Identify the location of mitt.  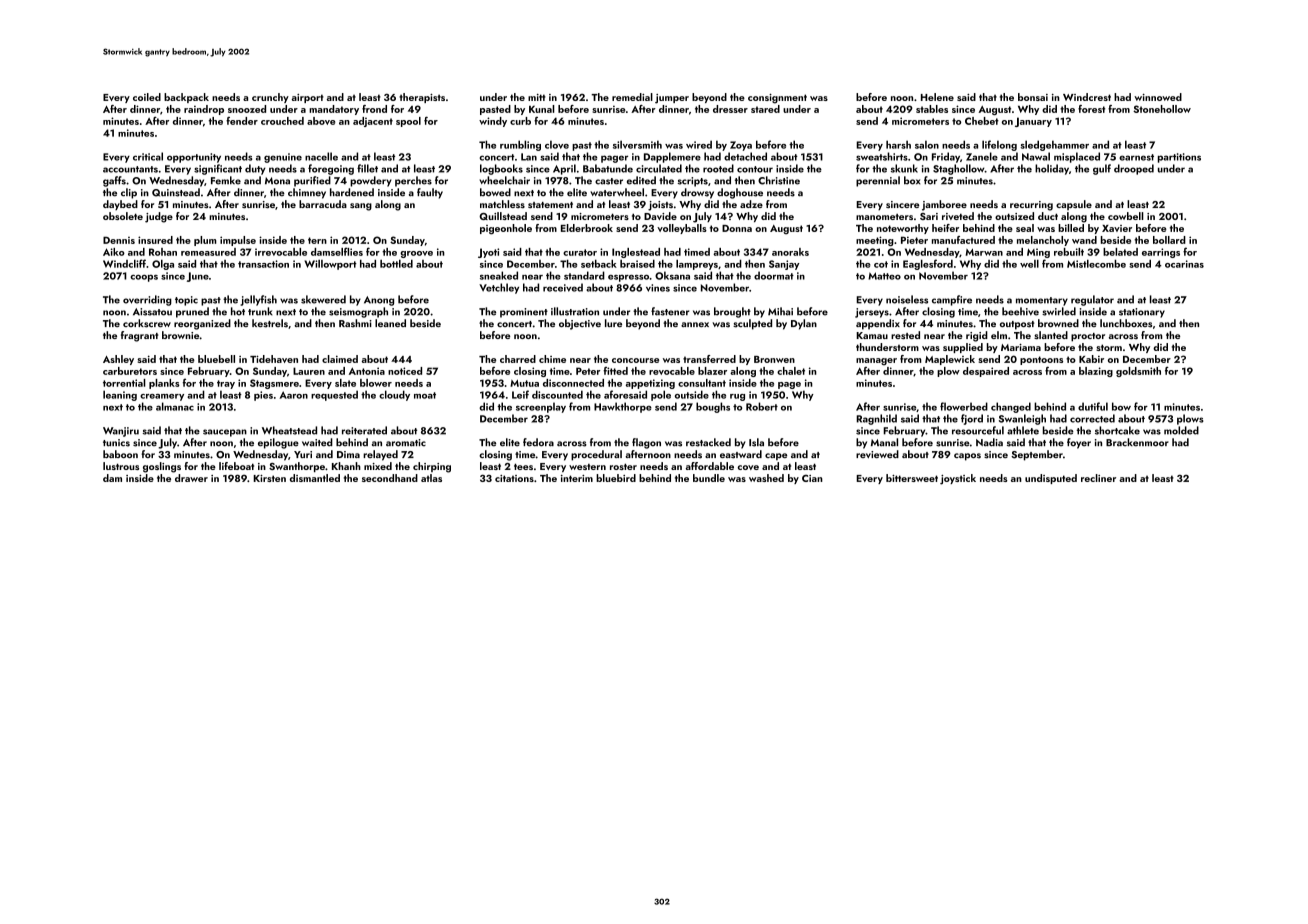
(537, 97).
